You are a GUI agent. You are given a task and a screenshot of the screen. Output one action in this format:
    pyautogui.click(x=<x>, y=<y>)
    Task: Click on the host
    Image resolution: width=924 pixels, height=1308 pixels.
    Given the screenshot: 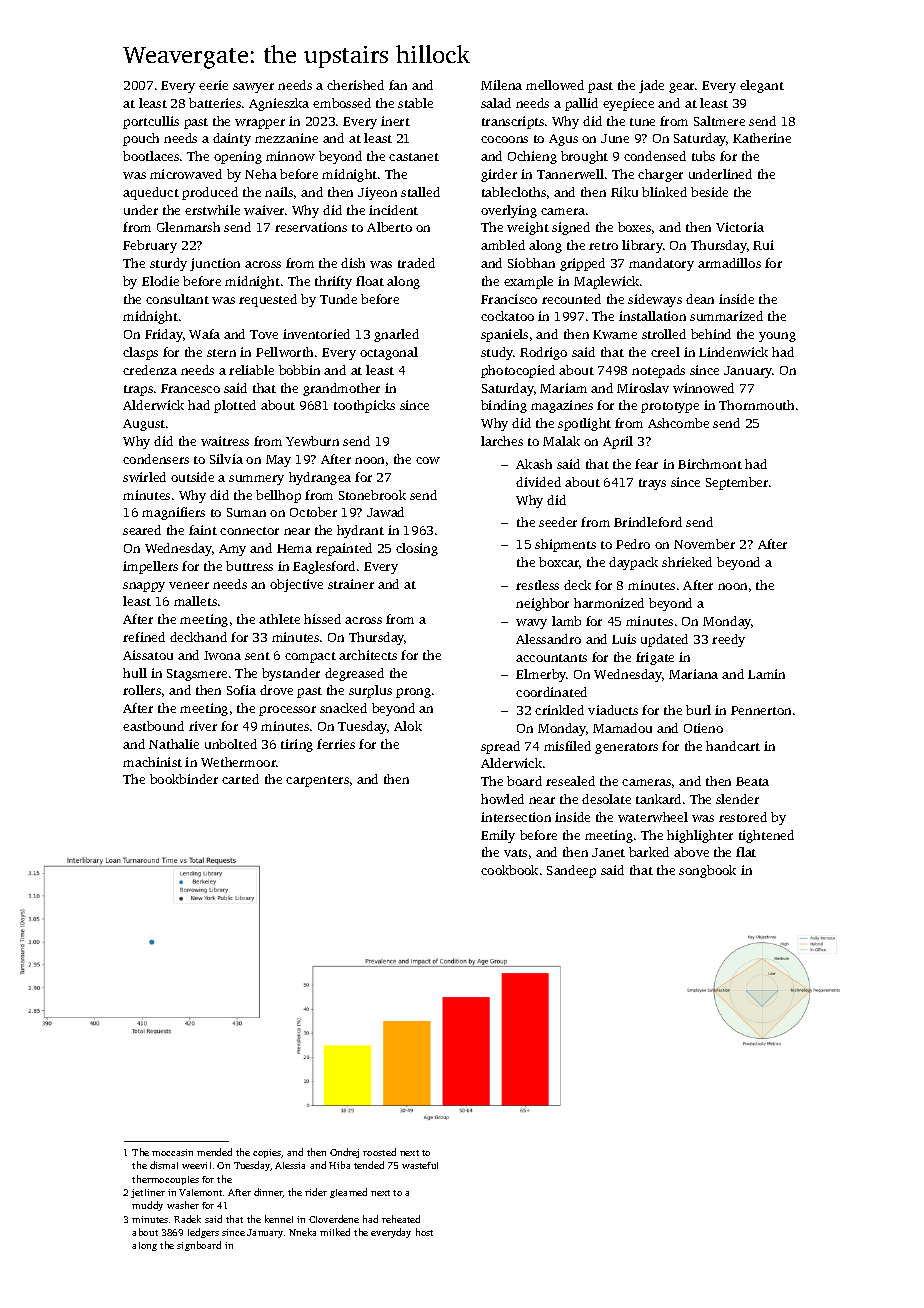 What is the action you would take?
    pyautogui.click(x=424, y=1232)
